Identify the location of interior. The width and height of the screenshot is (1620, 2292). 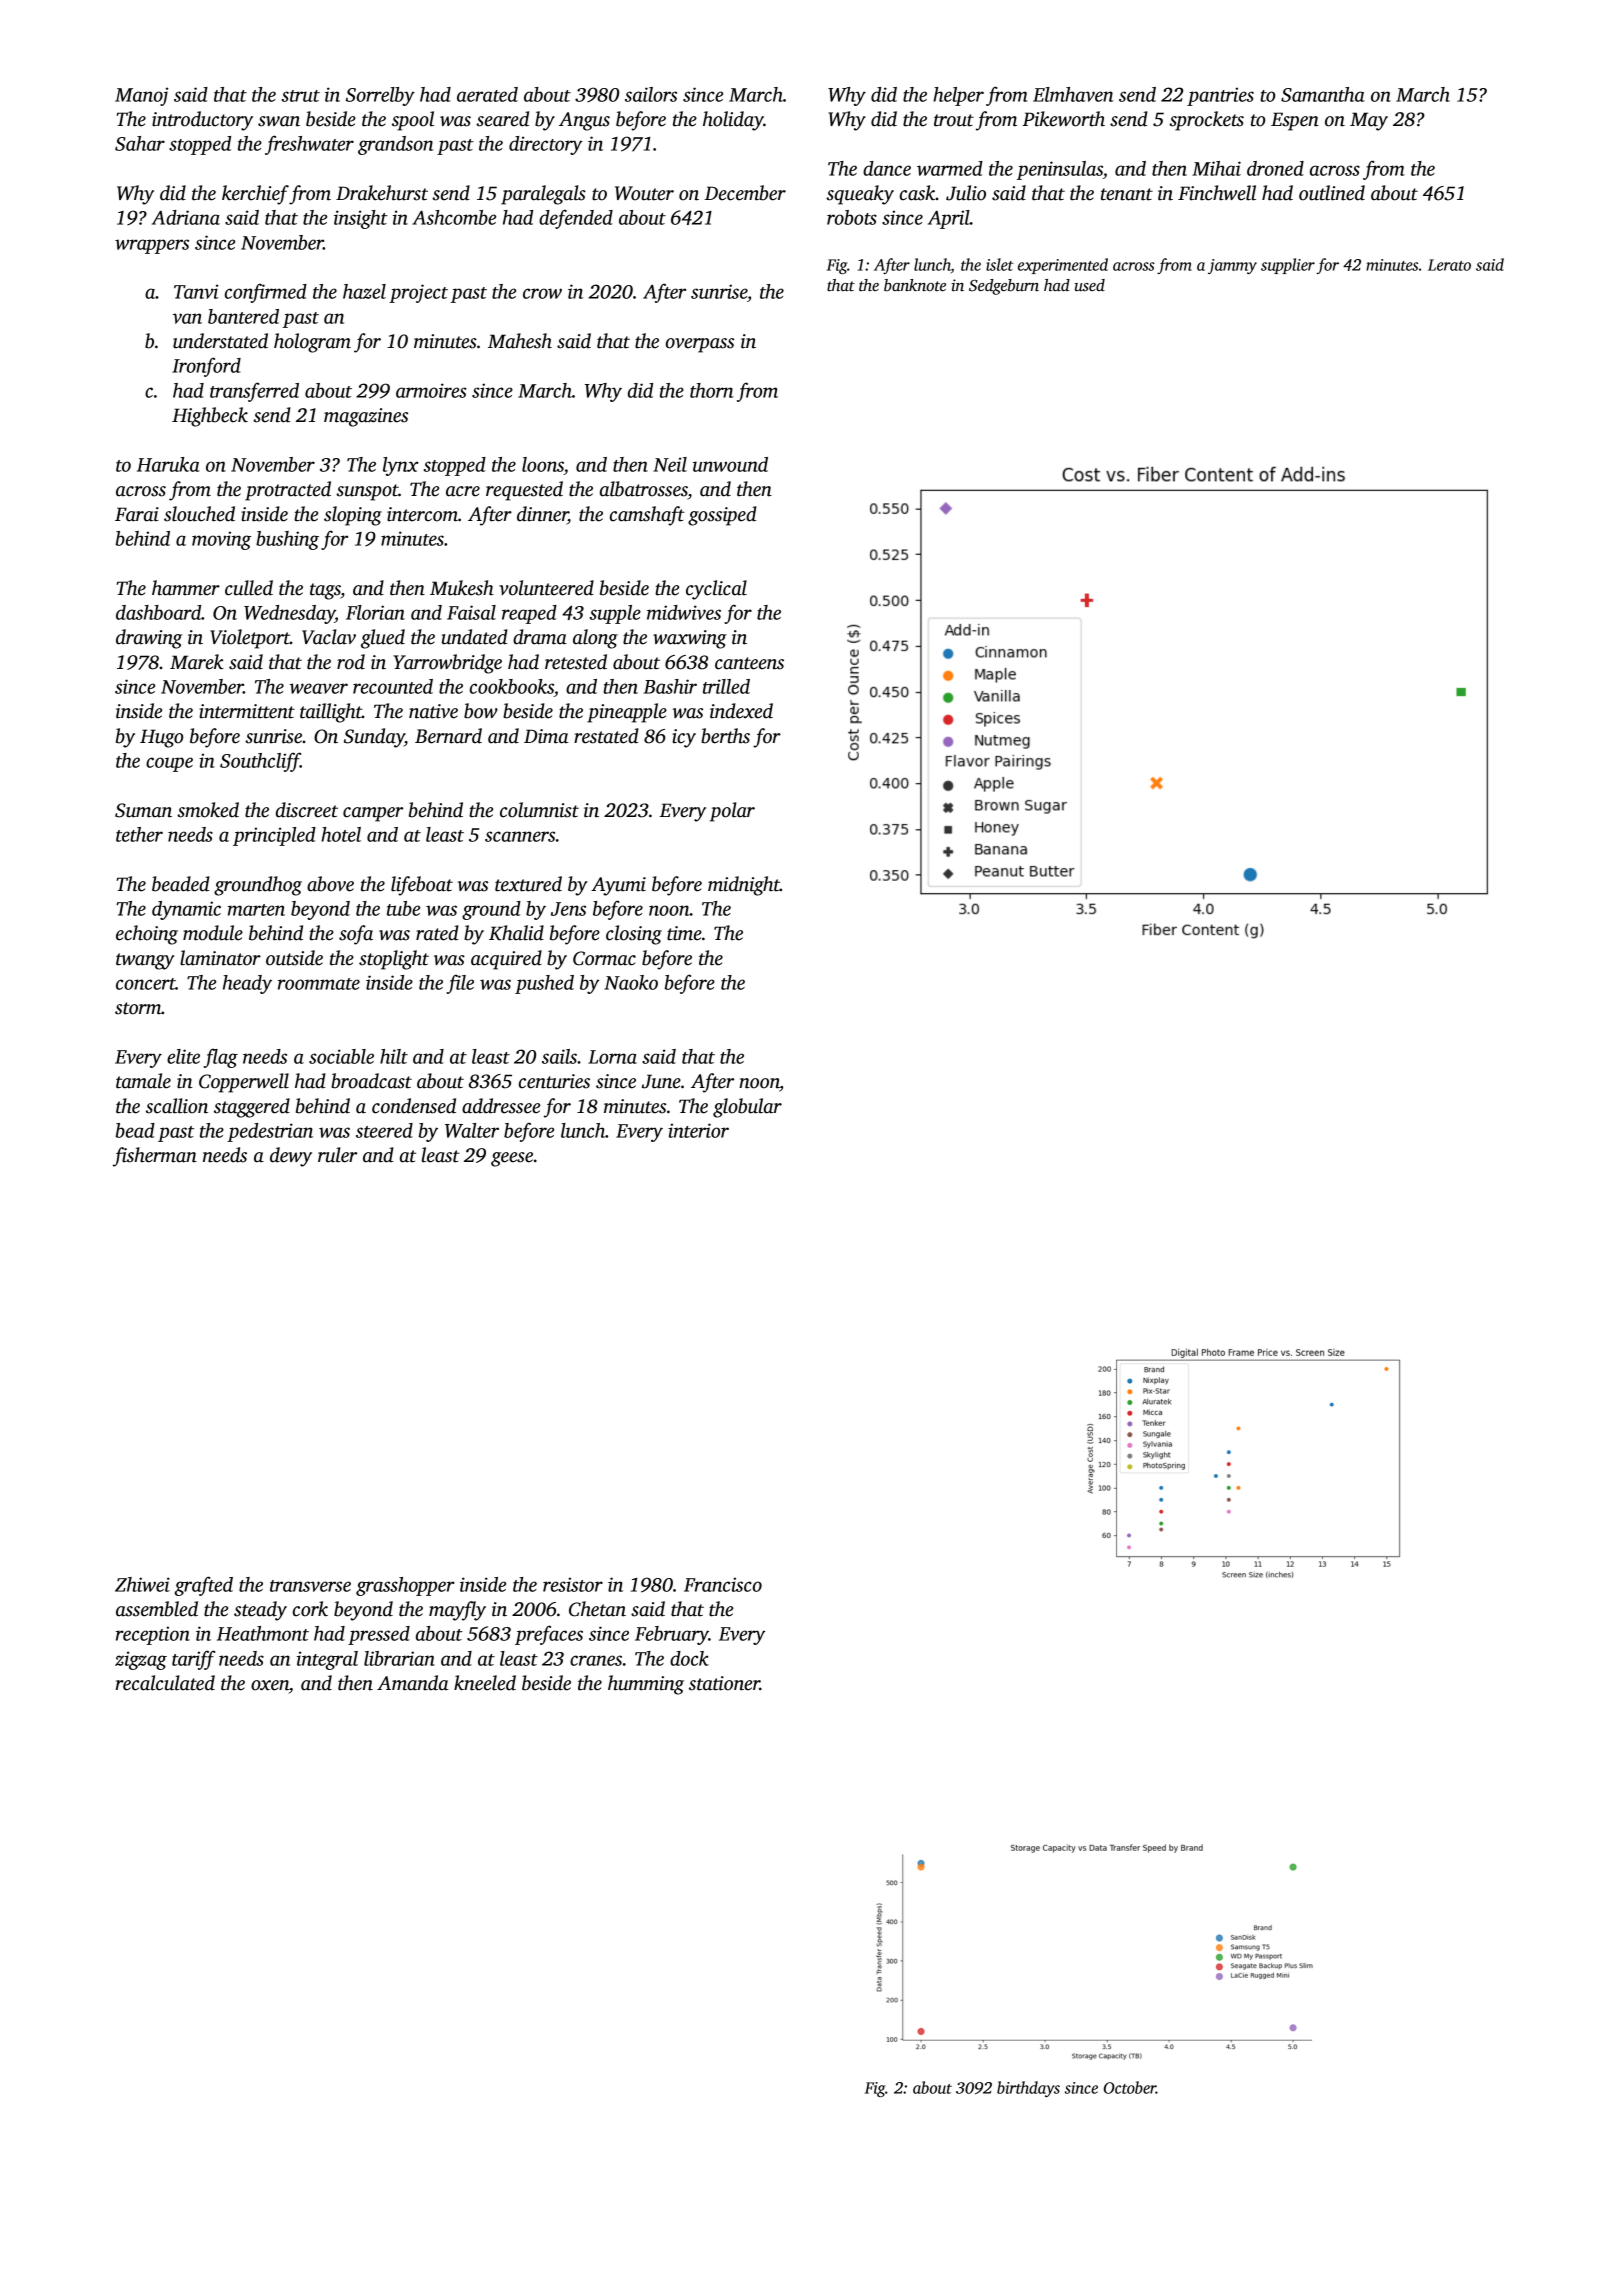
(698, 1130).
